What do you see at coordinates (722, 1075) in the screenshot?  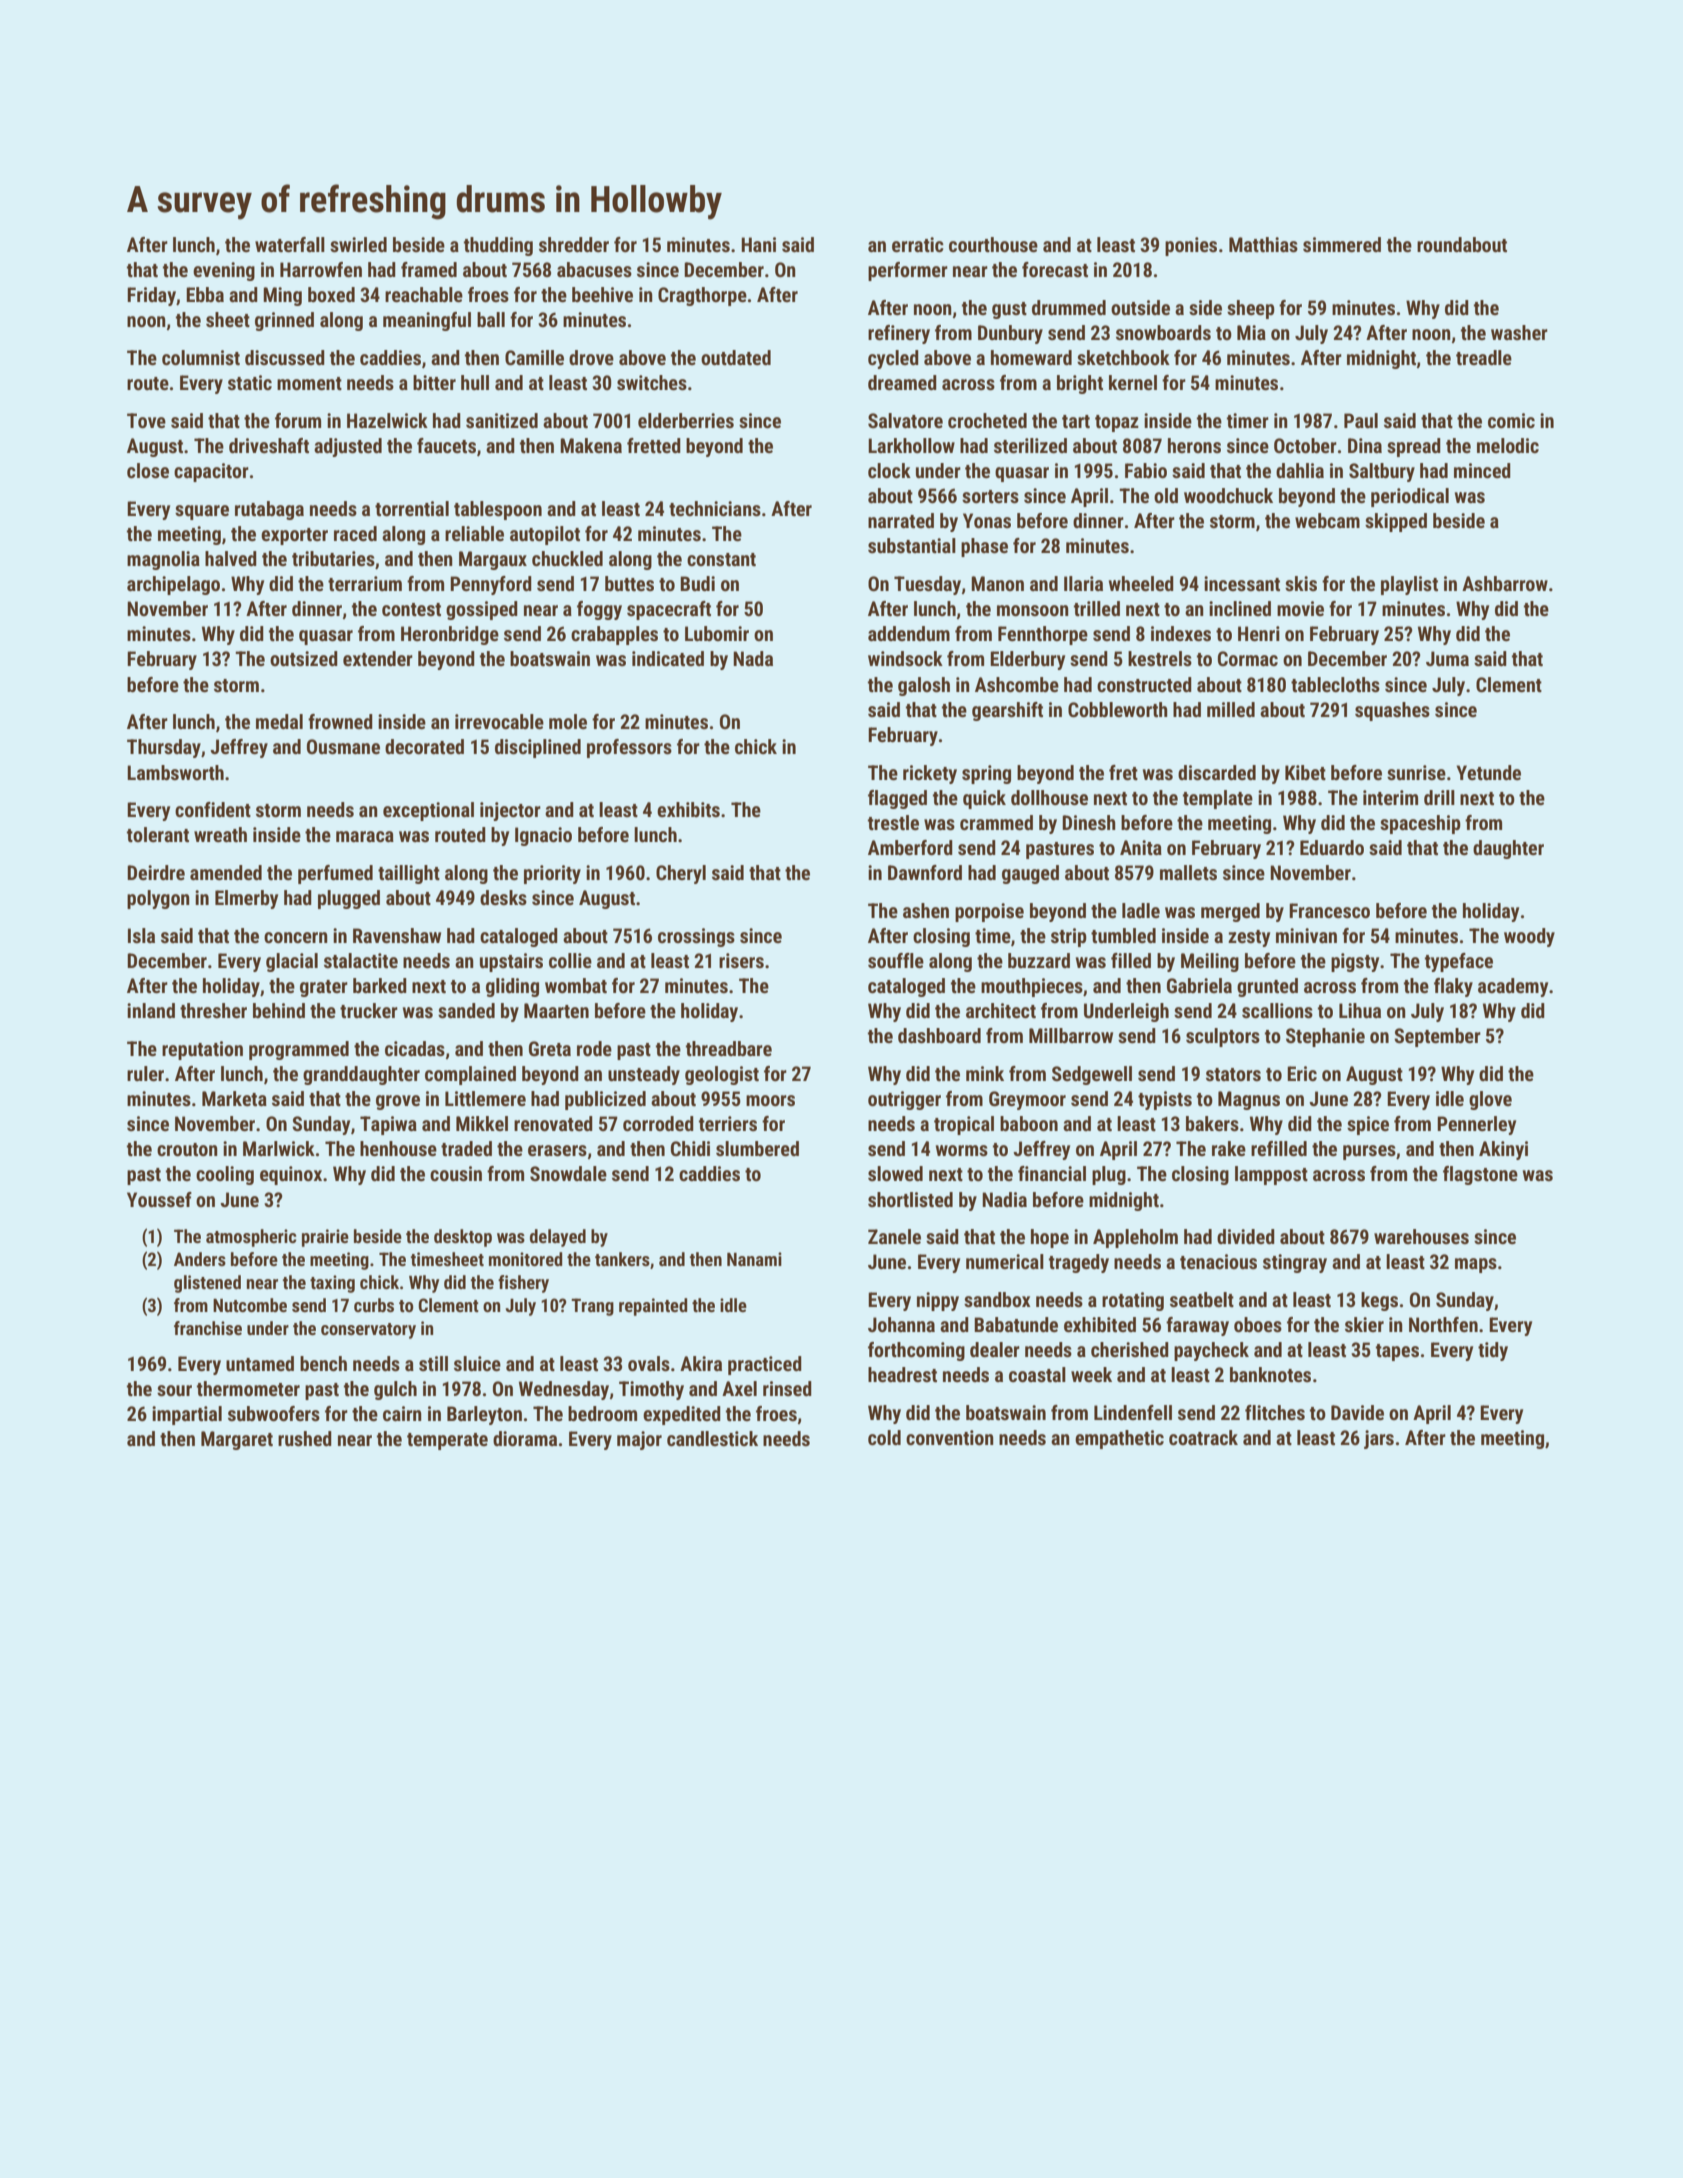 I see `geologist` at bounding box center [722, 1075].
